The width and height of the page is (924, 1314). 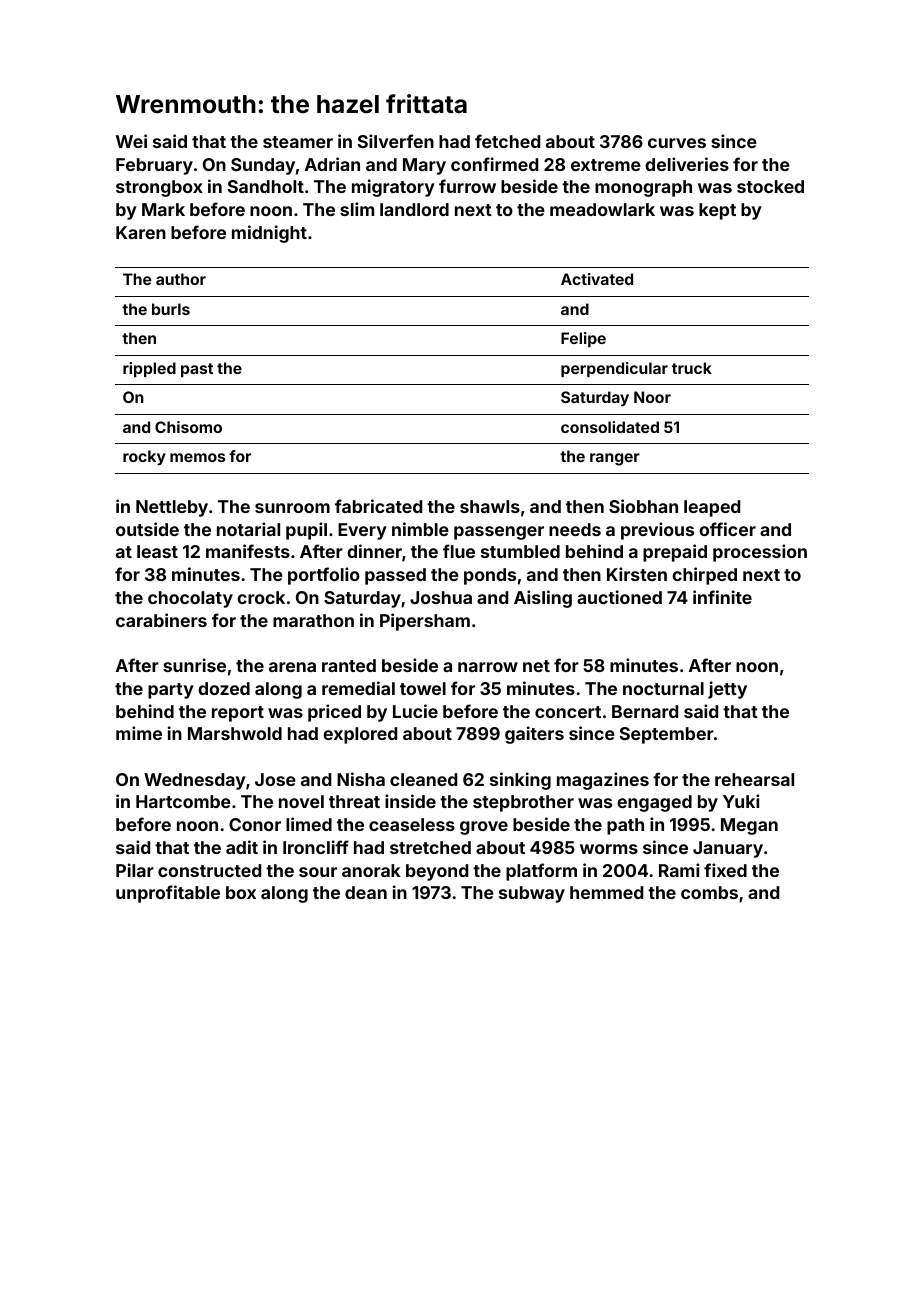 I want to click on stocked, so click(x=770, y=186).
